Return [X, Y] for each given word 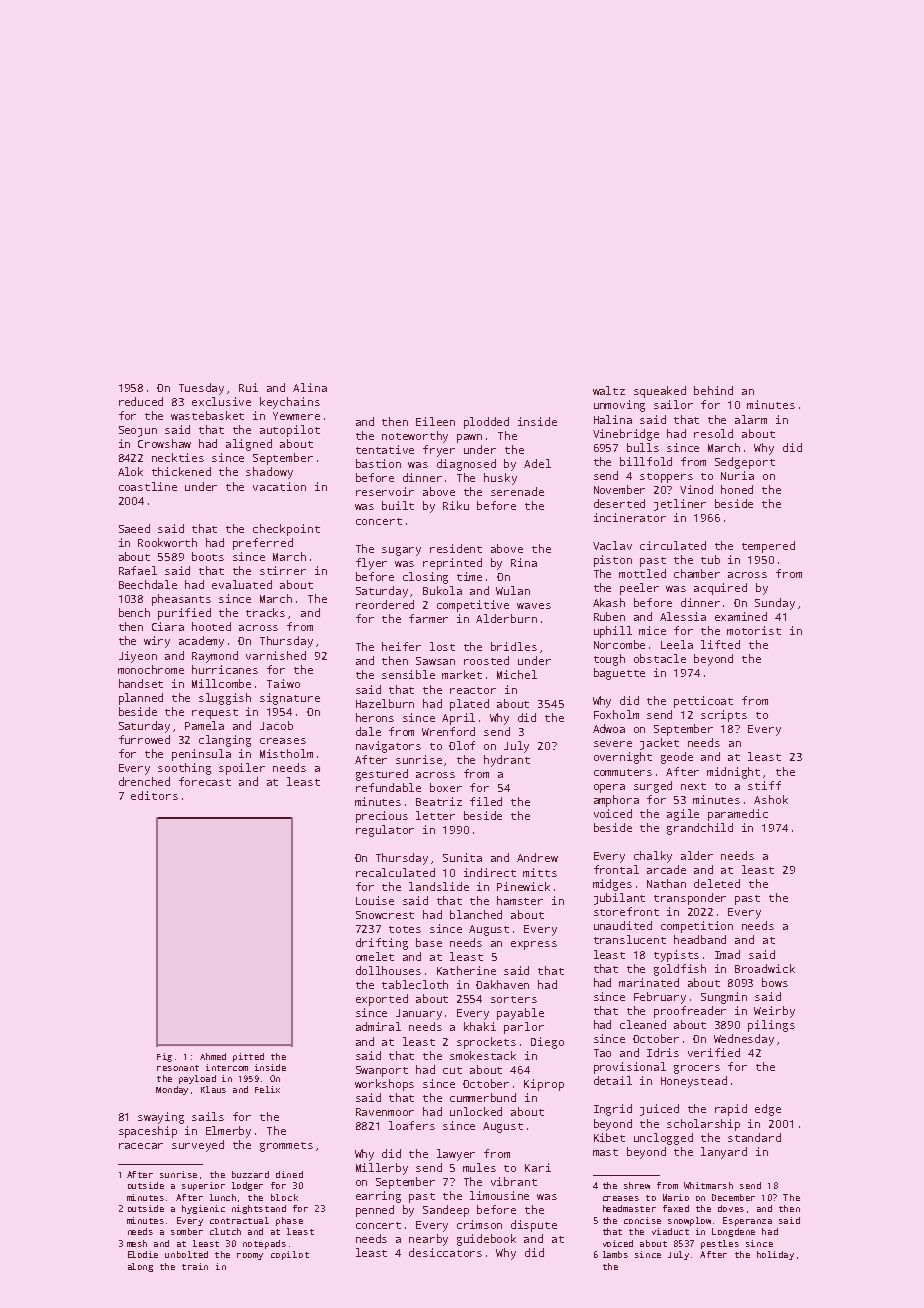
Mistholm [286, 753]
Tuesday [201, 389]
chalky [653, 857]
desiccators [445, 1252]
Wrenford [448, 731]
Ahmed [213, 1056]
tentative [385, 449]
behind [713, 390]
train [195, 1266]
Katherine [466, 970]
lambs [615, 1254]
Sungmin [724, 998]
